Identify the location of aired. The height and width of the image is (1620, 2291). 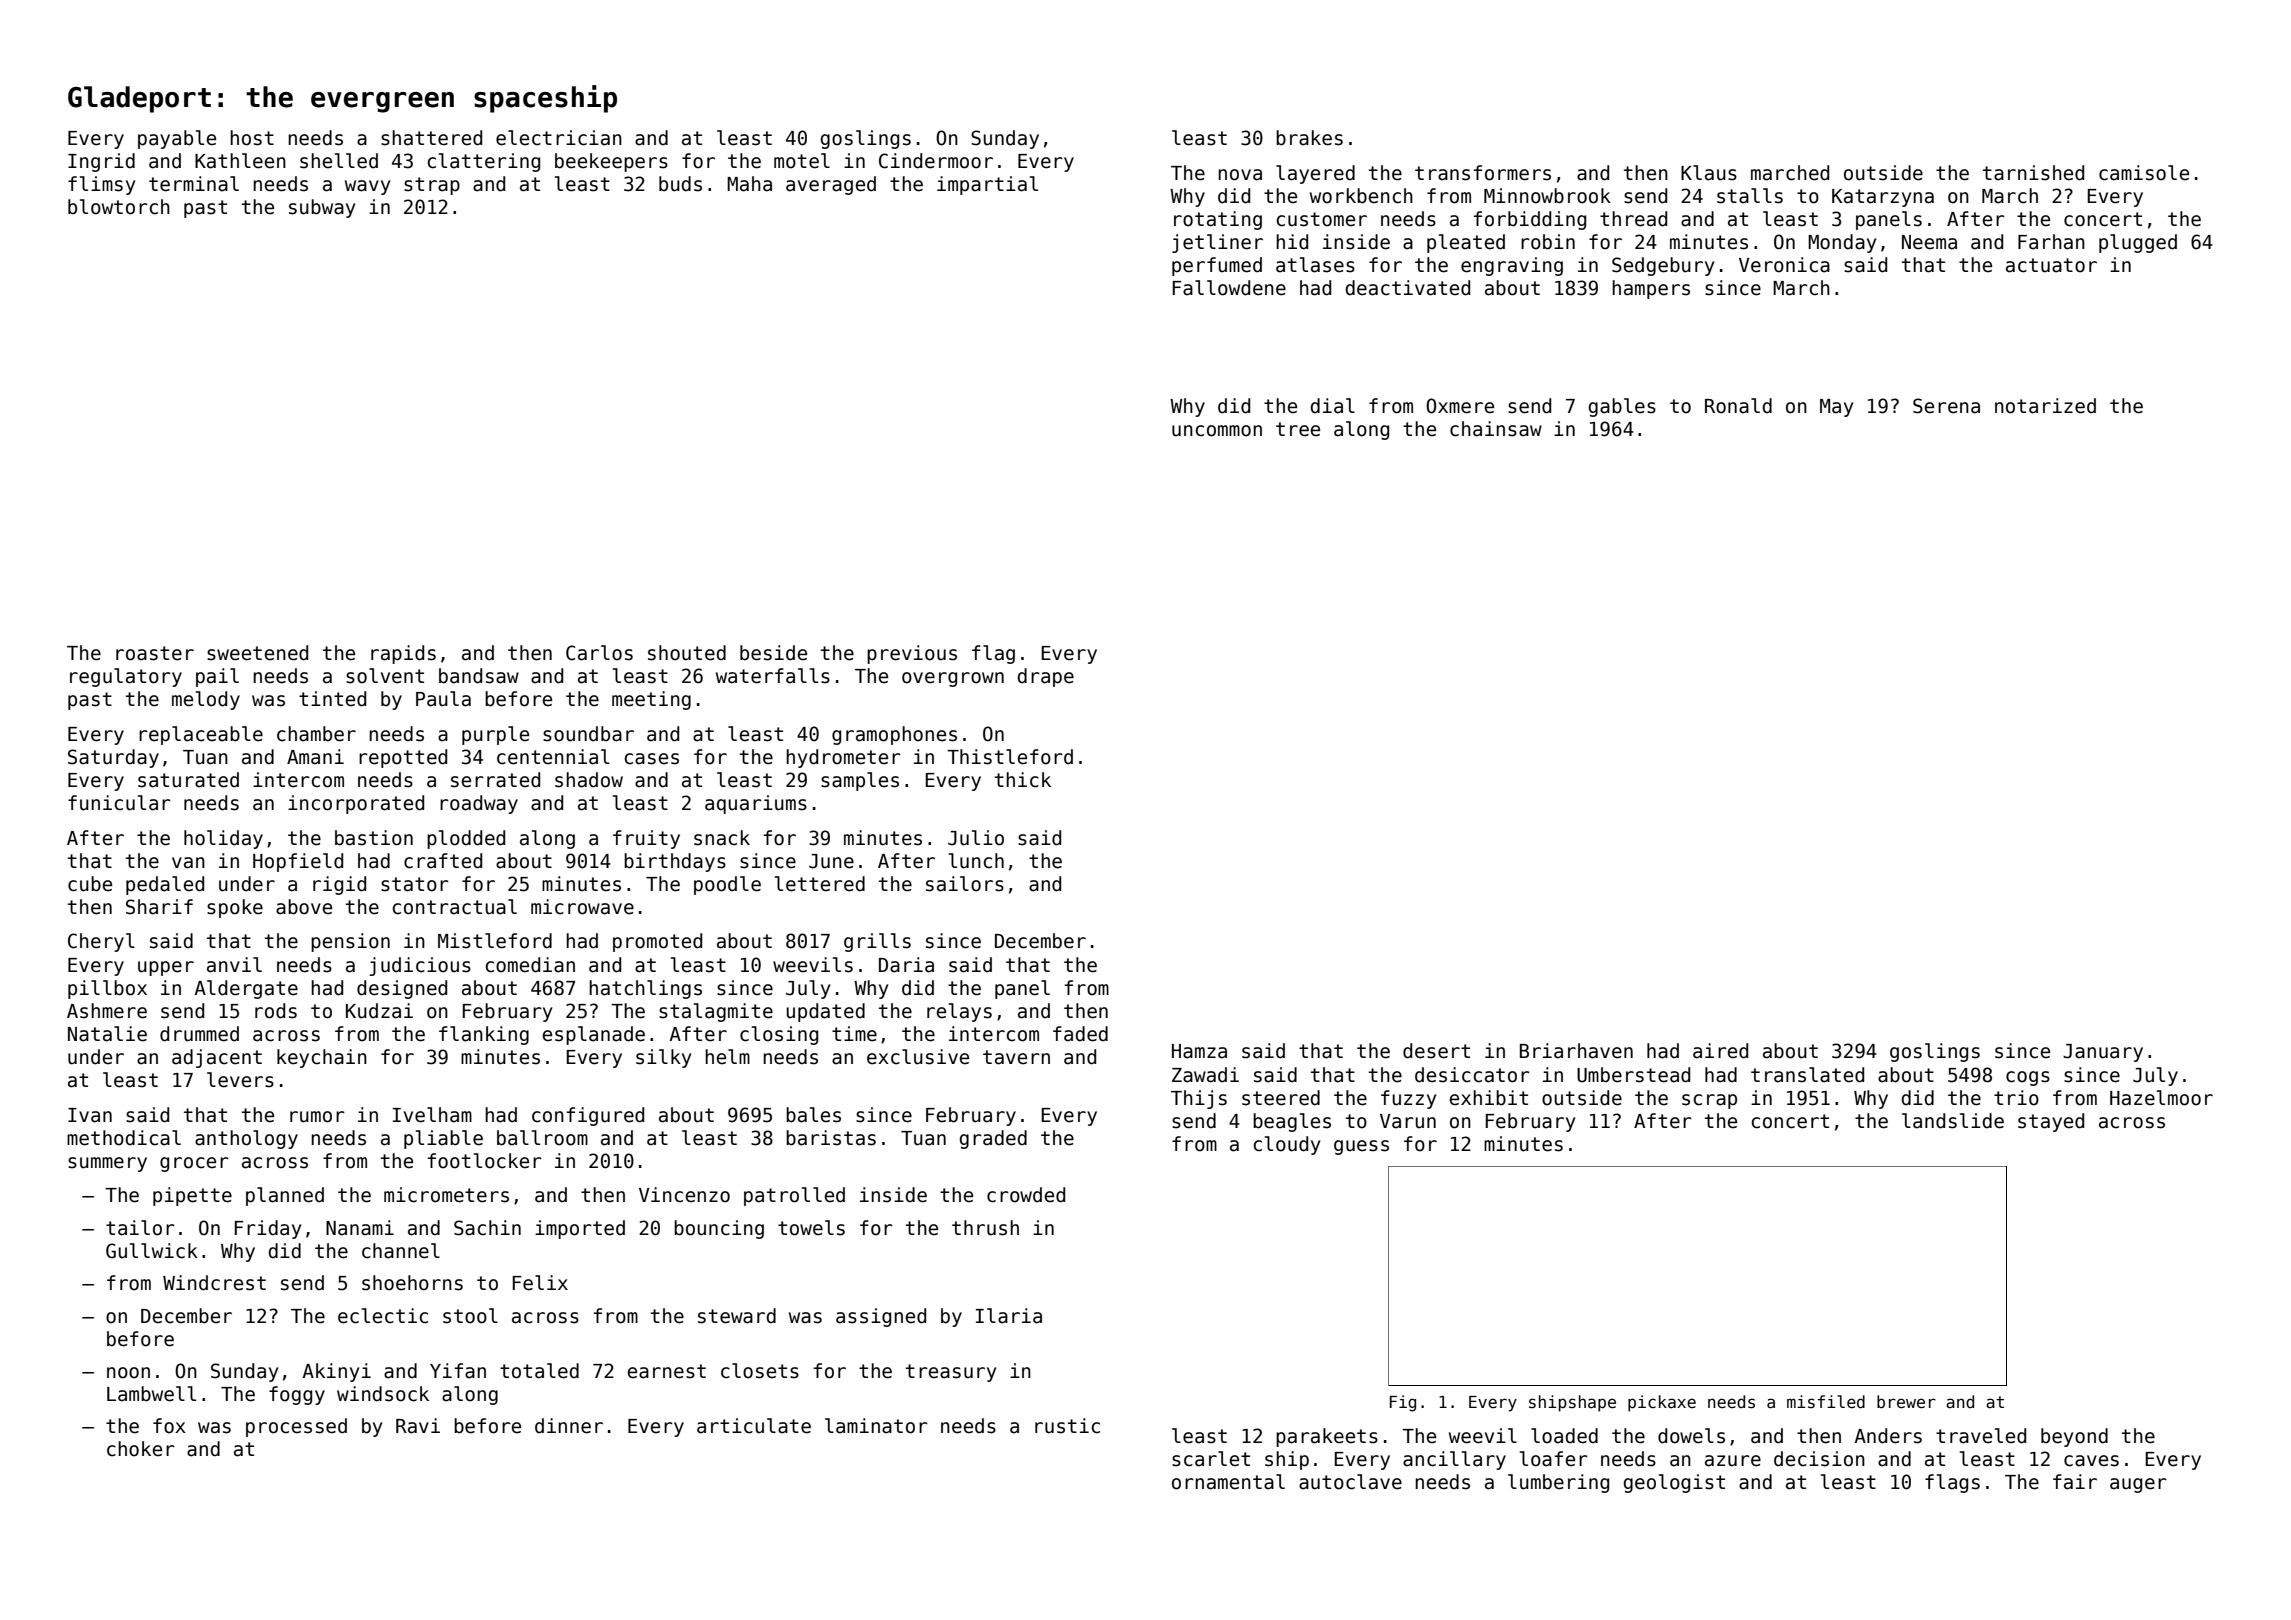
(1720, 1051).
